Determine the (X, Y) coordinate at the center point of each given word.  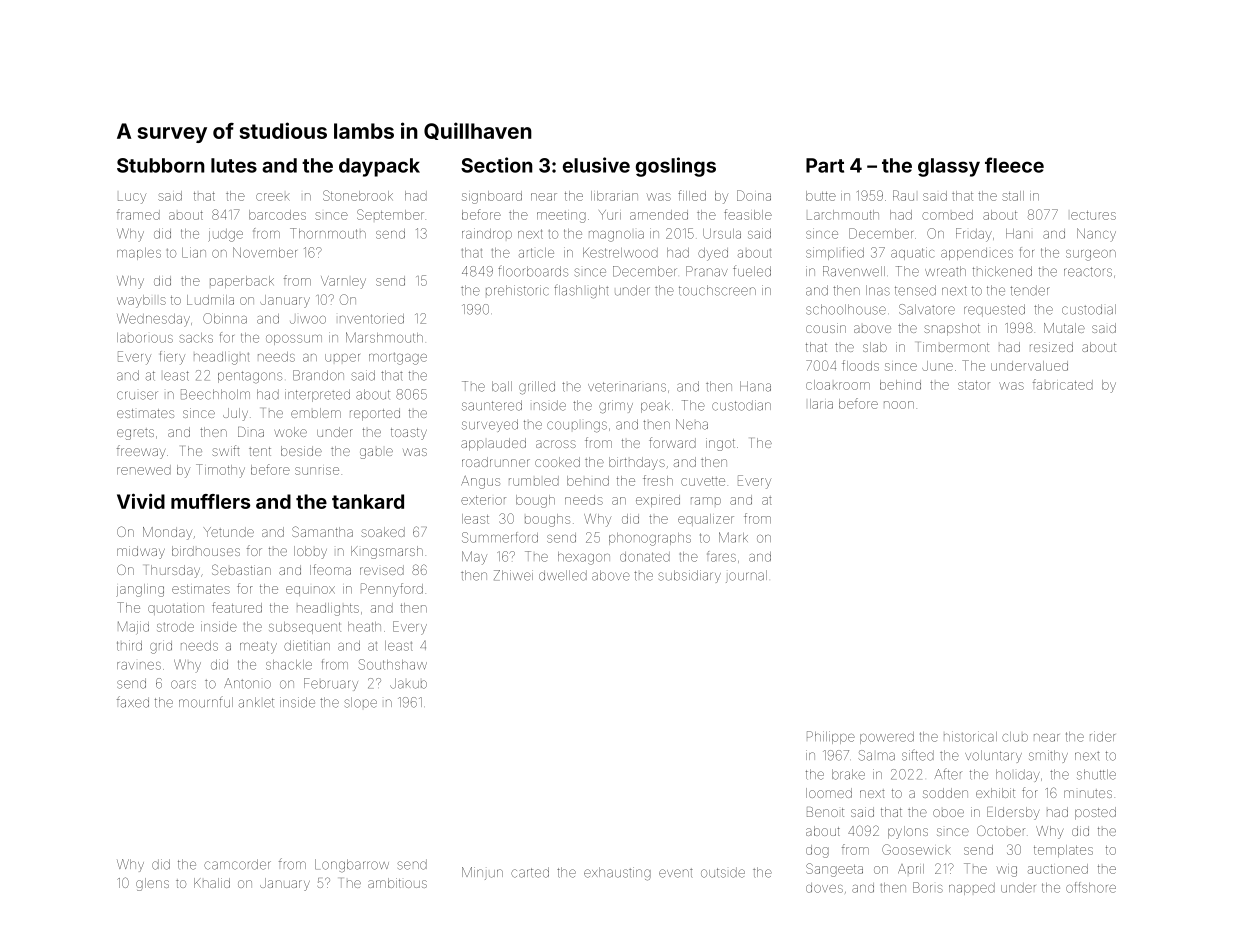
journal (746, 576)
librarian (614, 196)
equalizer (706, 520)
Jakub (408, 683)
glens (152, 884)
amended (659, 215)
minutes (1088, 793)
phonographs (650, 539)
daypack (379, 167)
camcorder (237, 864)
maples (139, 254)
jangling (140, 590)
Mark (733, 537)
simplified (835, 253)
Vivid (141, 501)
